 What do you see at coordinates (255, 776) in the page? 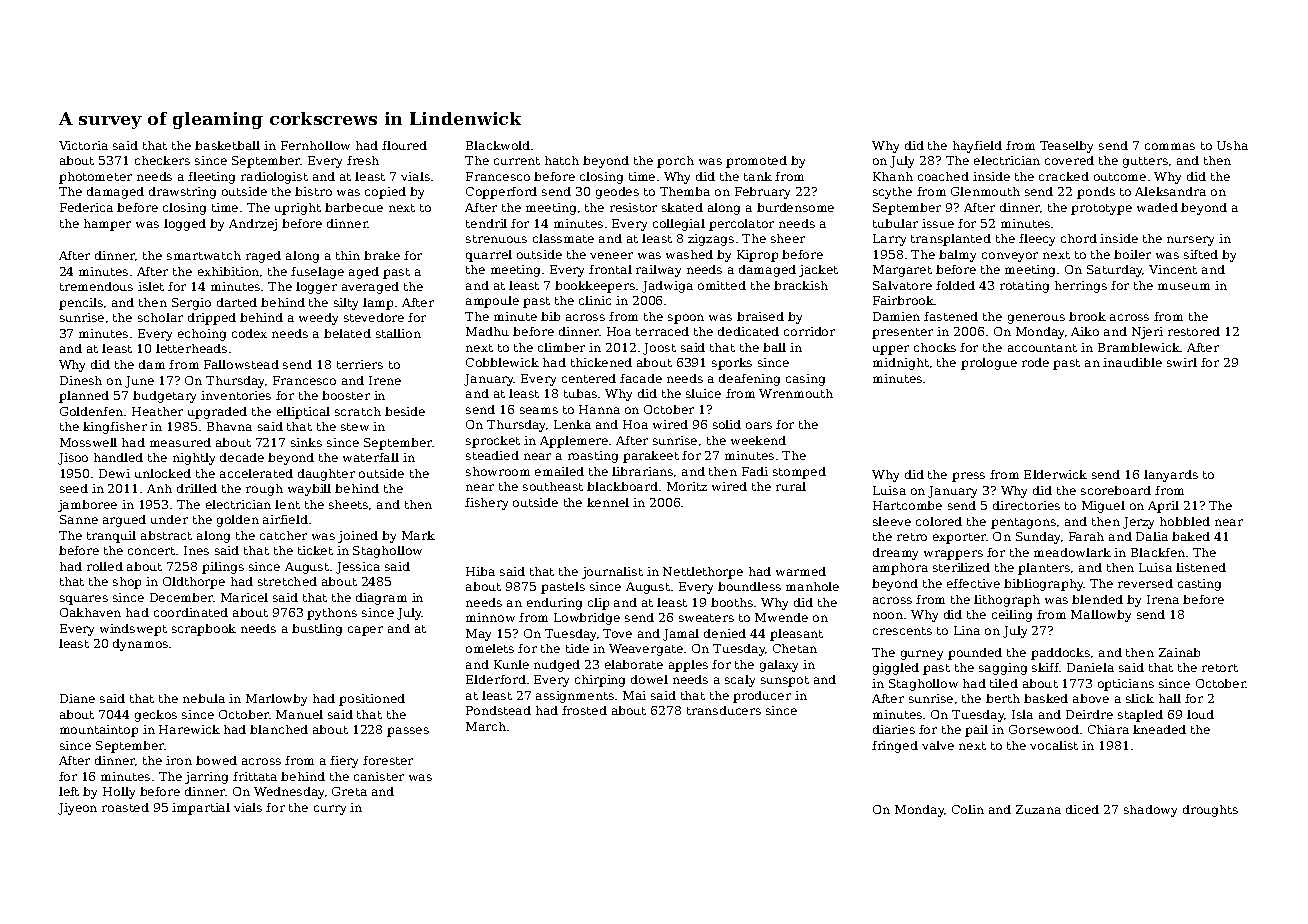
I see `frittata` at bounding box center [255, 776].
